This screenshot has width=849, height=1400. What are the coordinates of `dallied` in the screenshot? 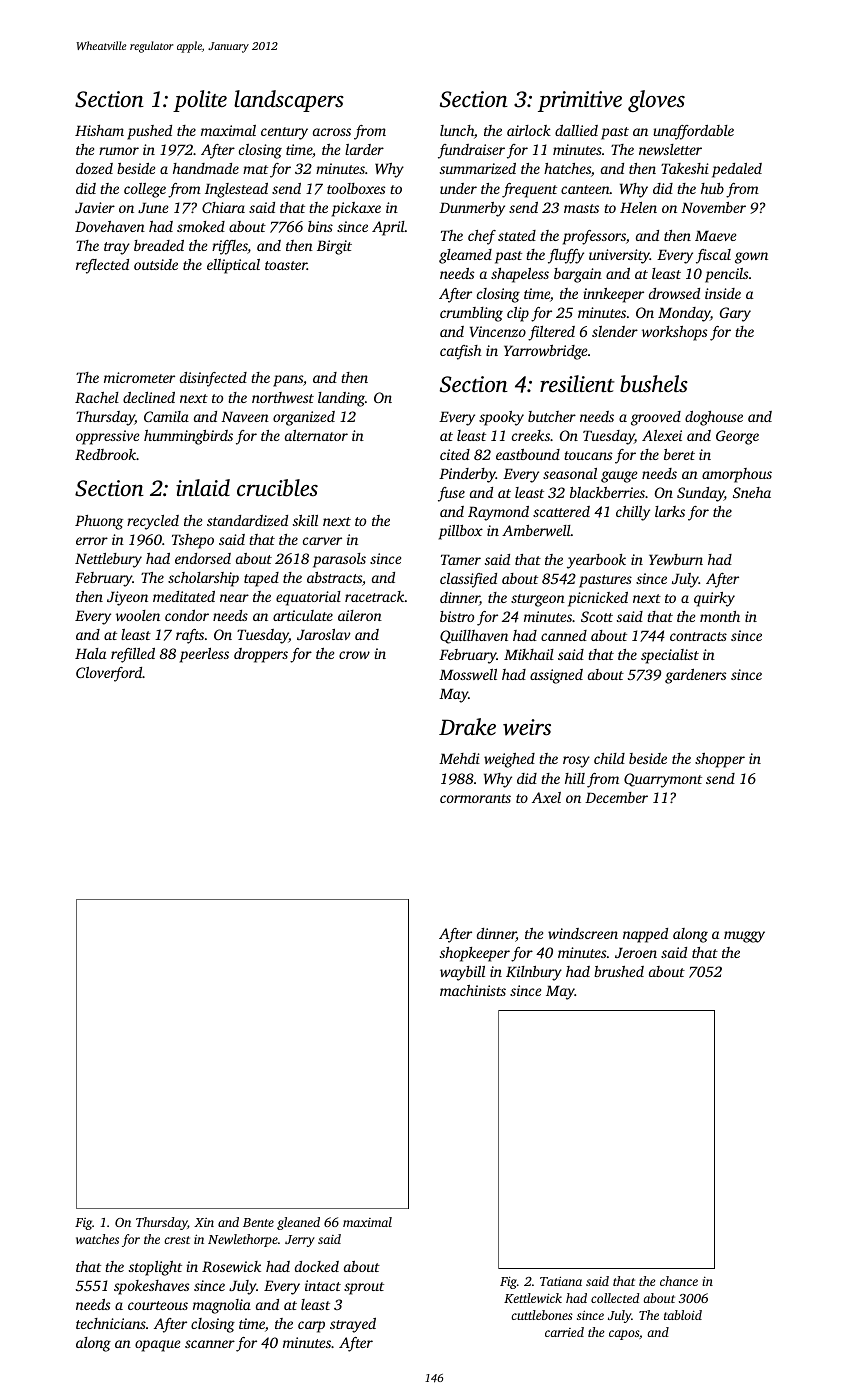 It's located at (576, 130).
